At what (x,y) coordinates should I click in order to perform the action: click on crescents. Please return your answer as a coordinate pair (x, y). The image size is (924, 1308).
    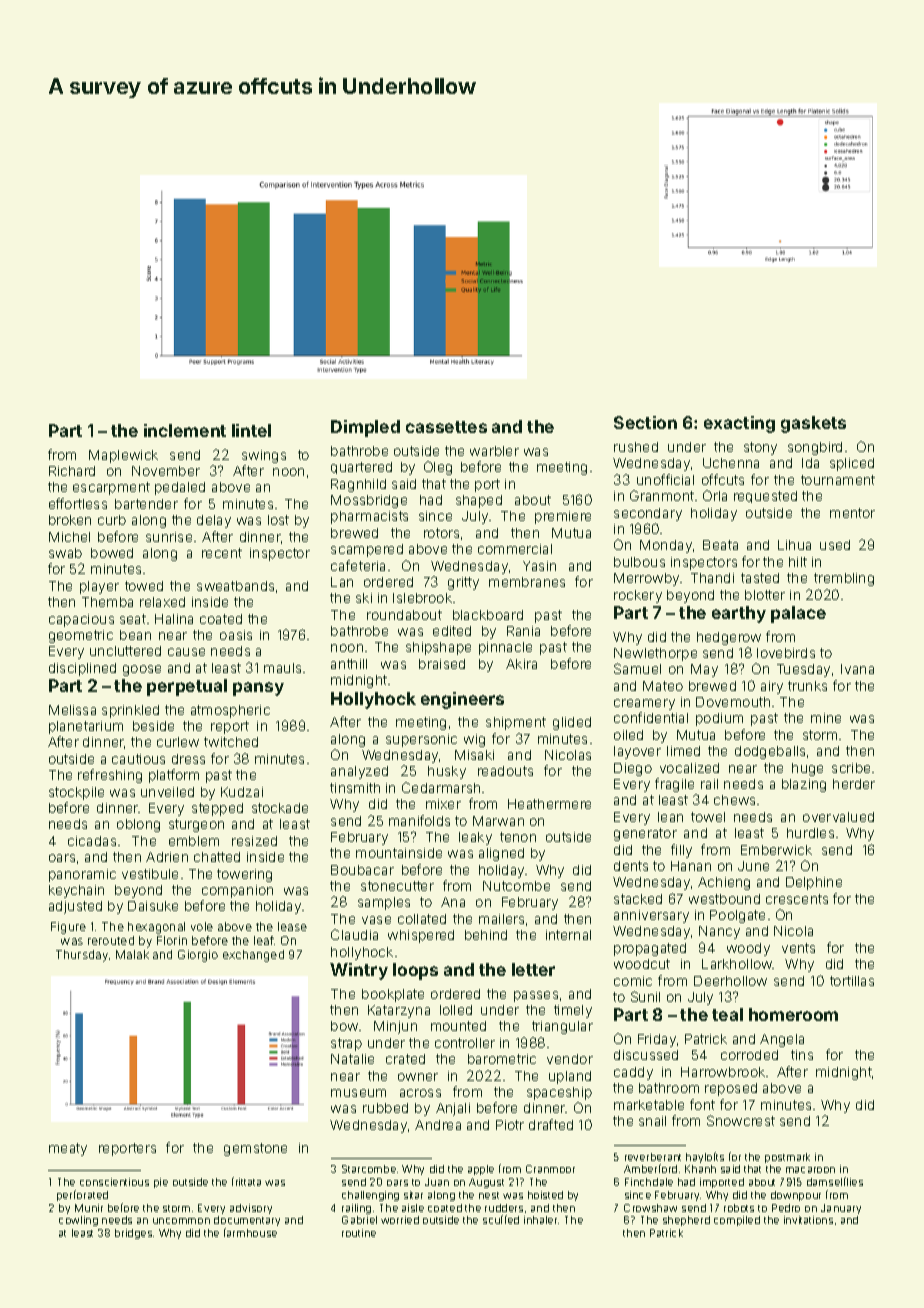
    Looking at the image, I should click on (797, 899).
